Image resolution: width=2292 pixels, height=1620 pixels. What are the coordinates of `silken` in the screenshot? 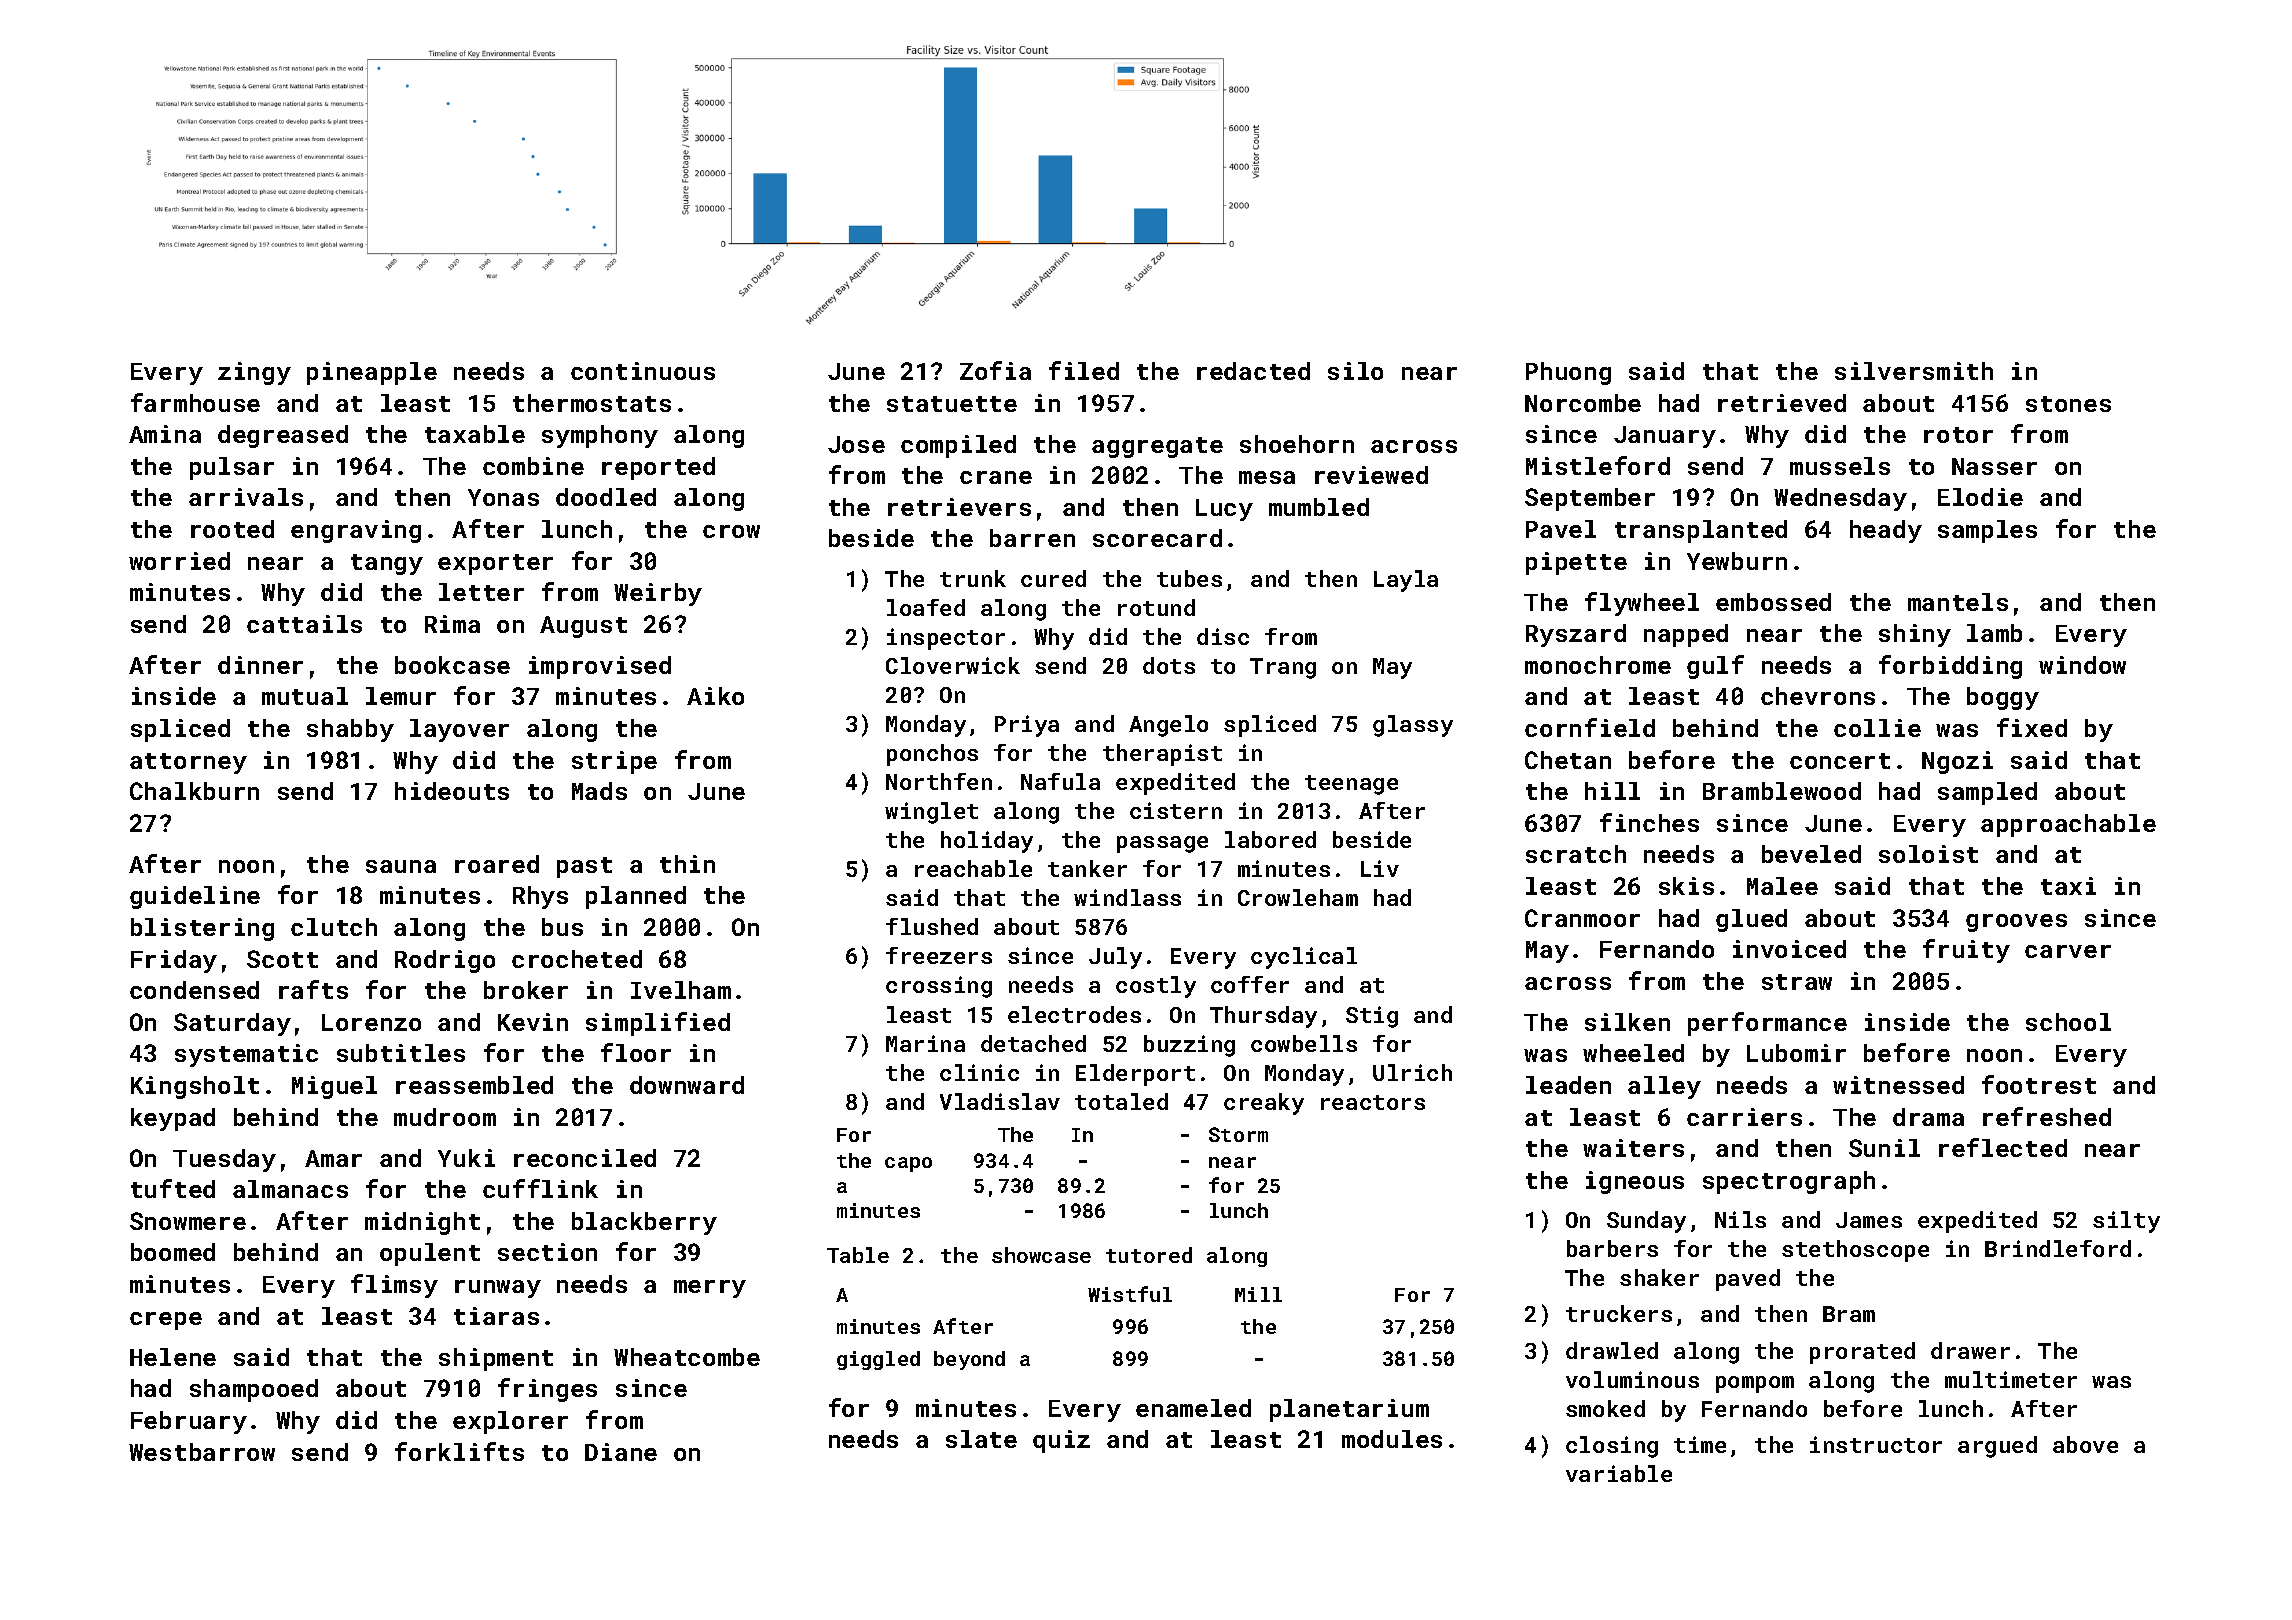 It's located at (1627, 1022).
